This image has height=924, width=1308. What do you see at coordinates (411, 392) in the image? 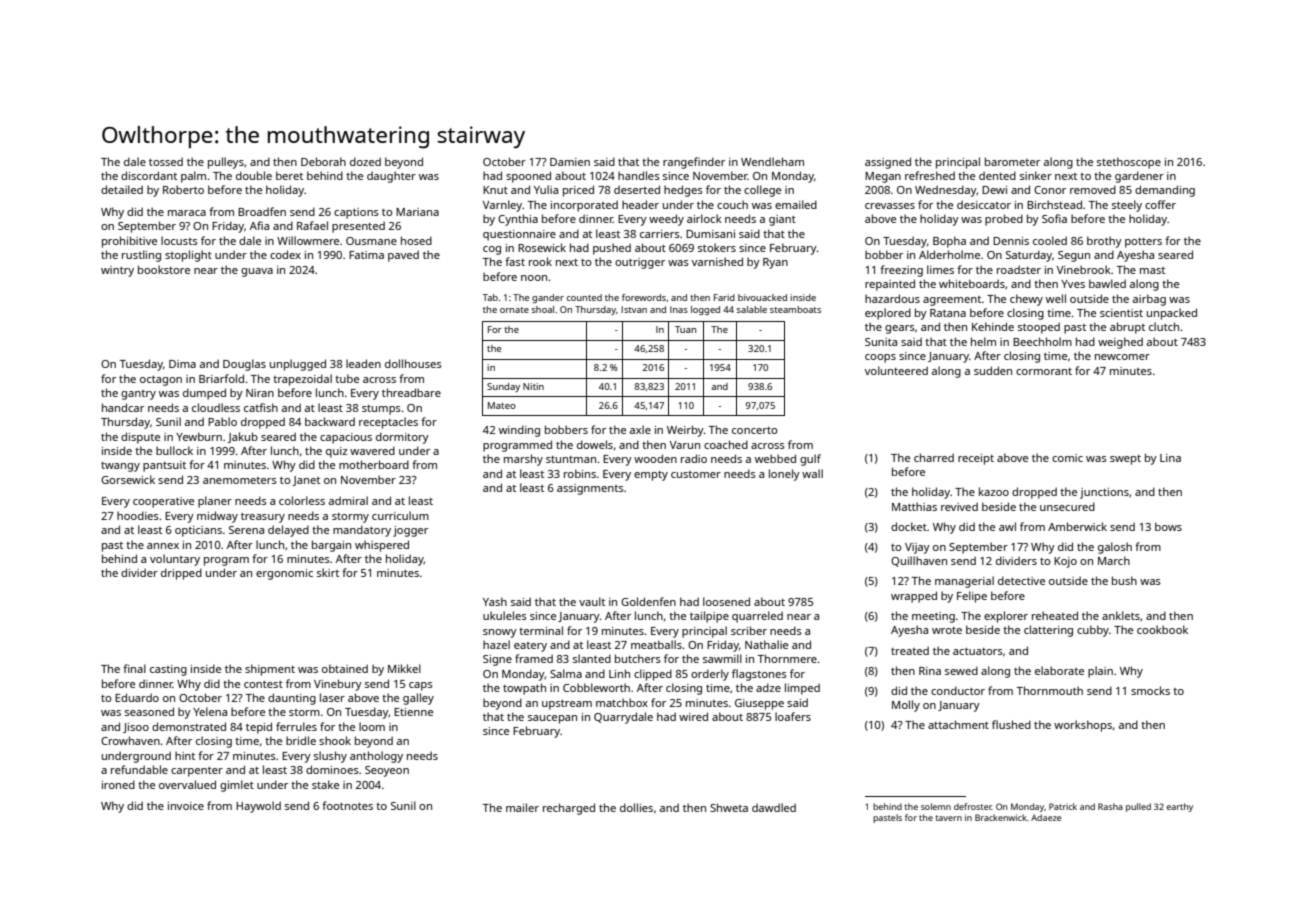
I see `threadbare` at bounding box center [411, 392].
